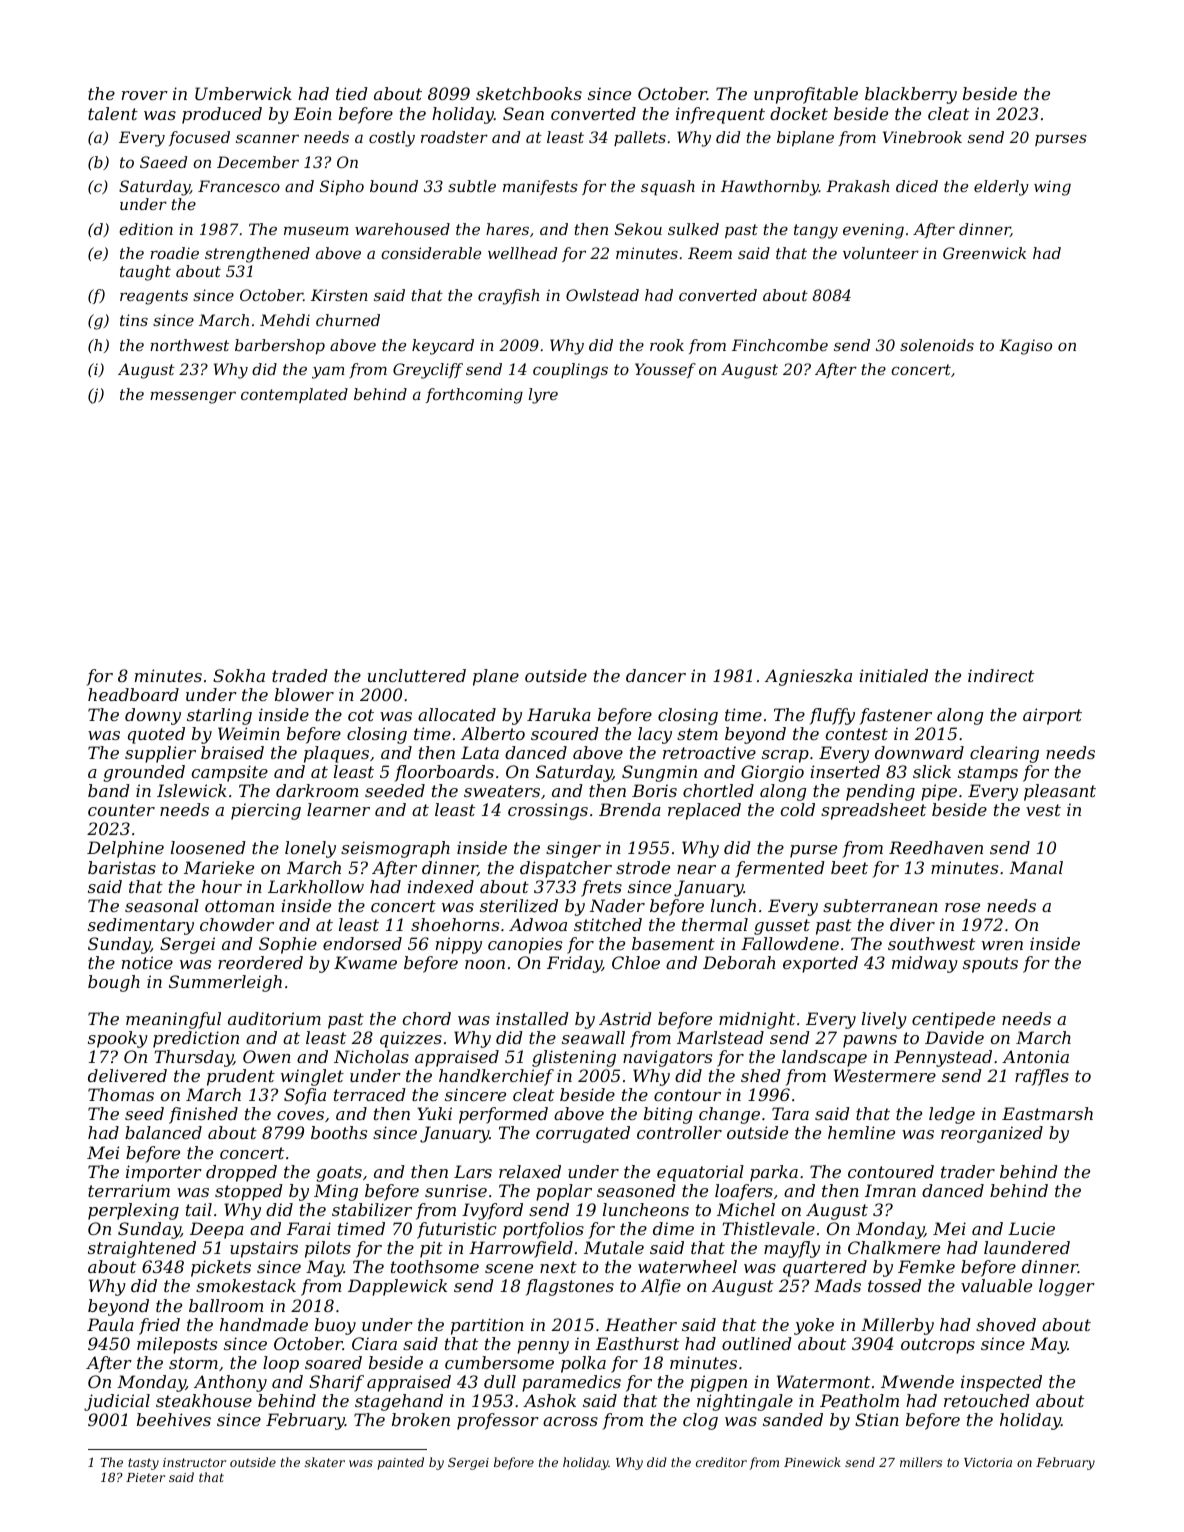  What do you see at coordinates (243, 93) in the screenshot?
I see `Umberwick` at bounding box center [243, 93].
